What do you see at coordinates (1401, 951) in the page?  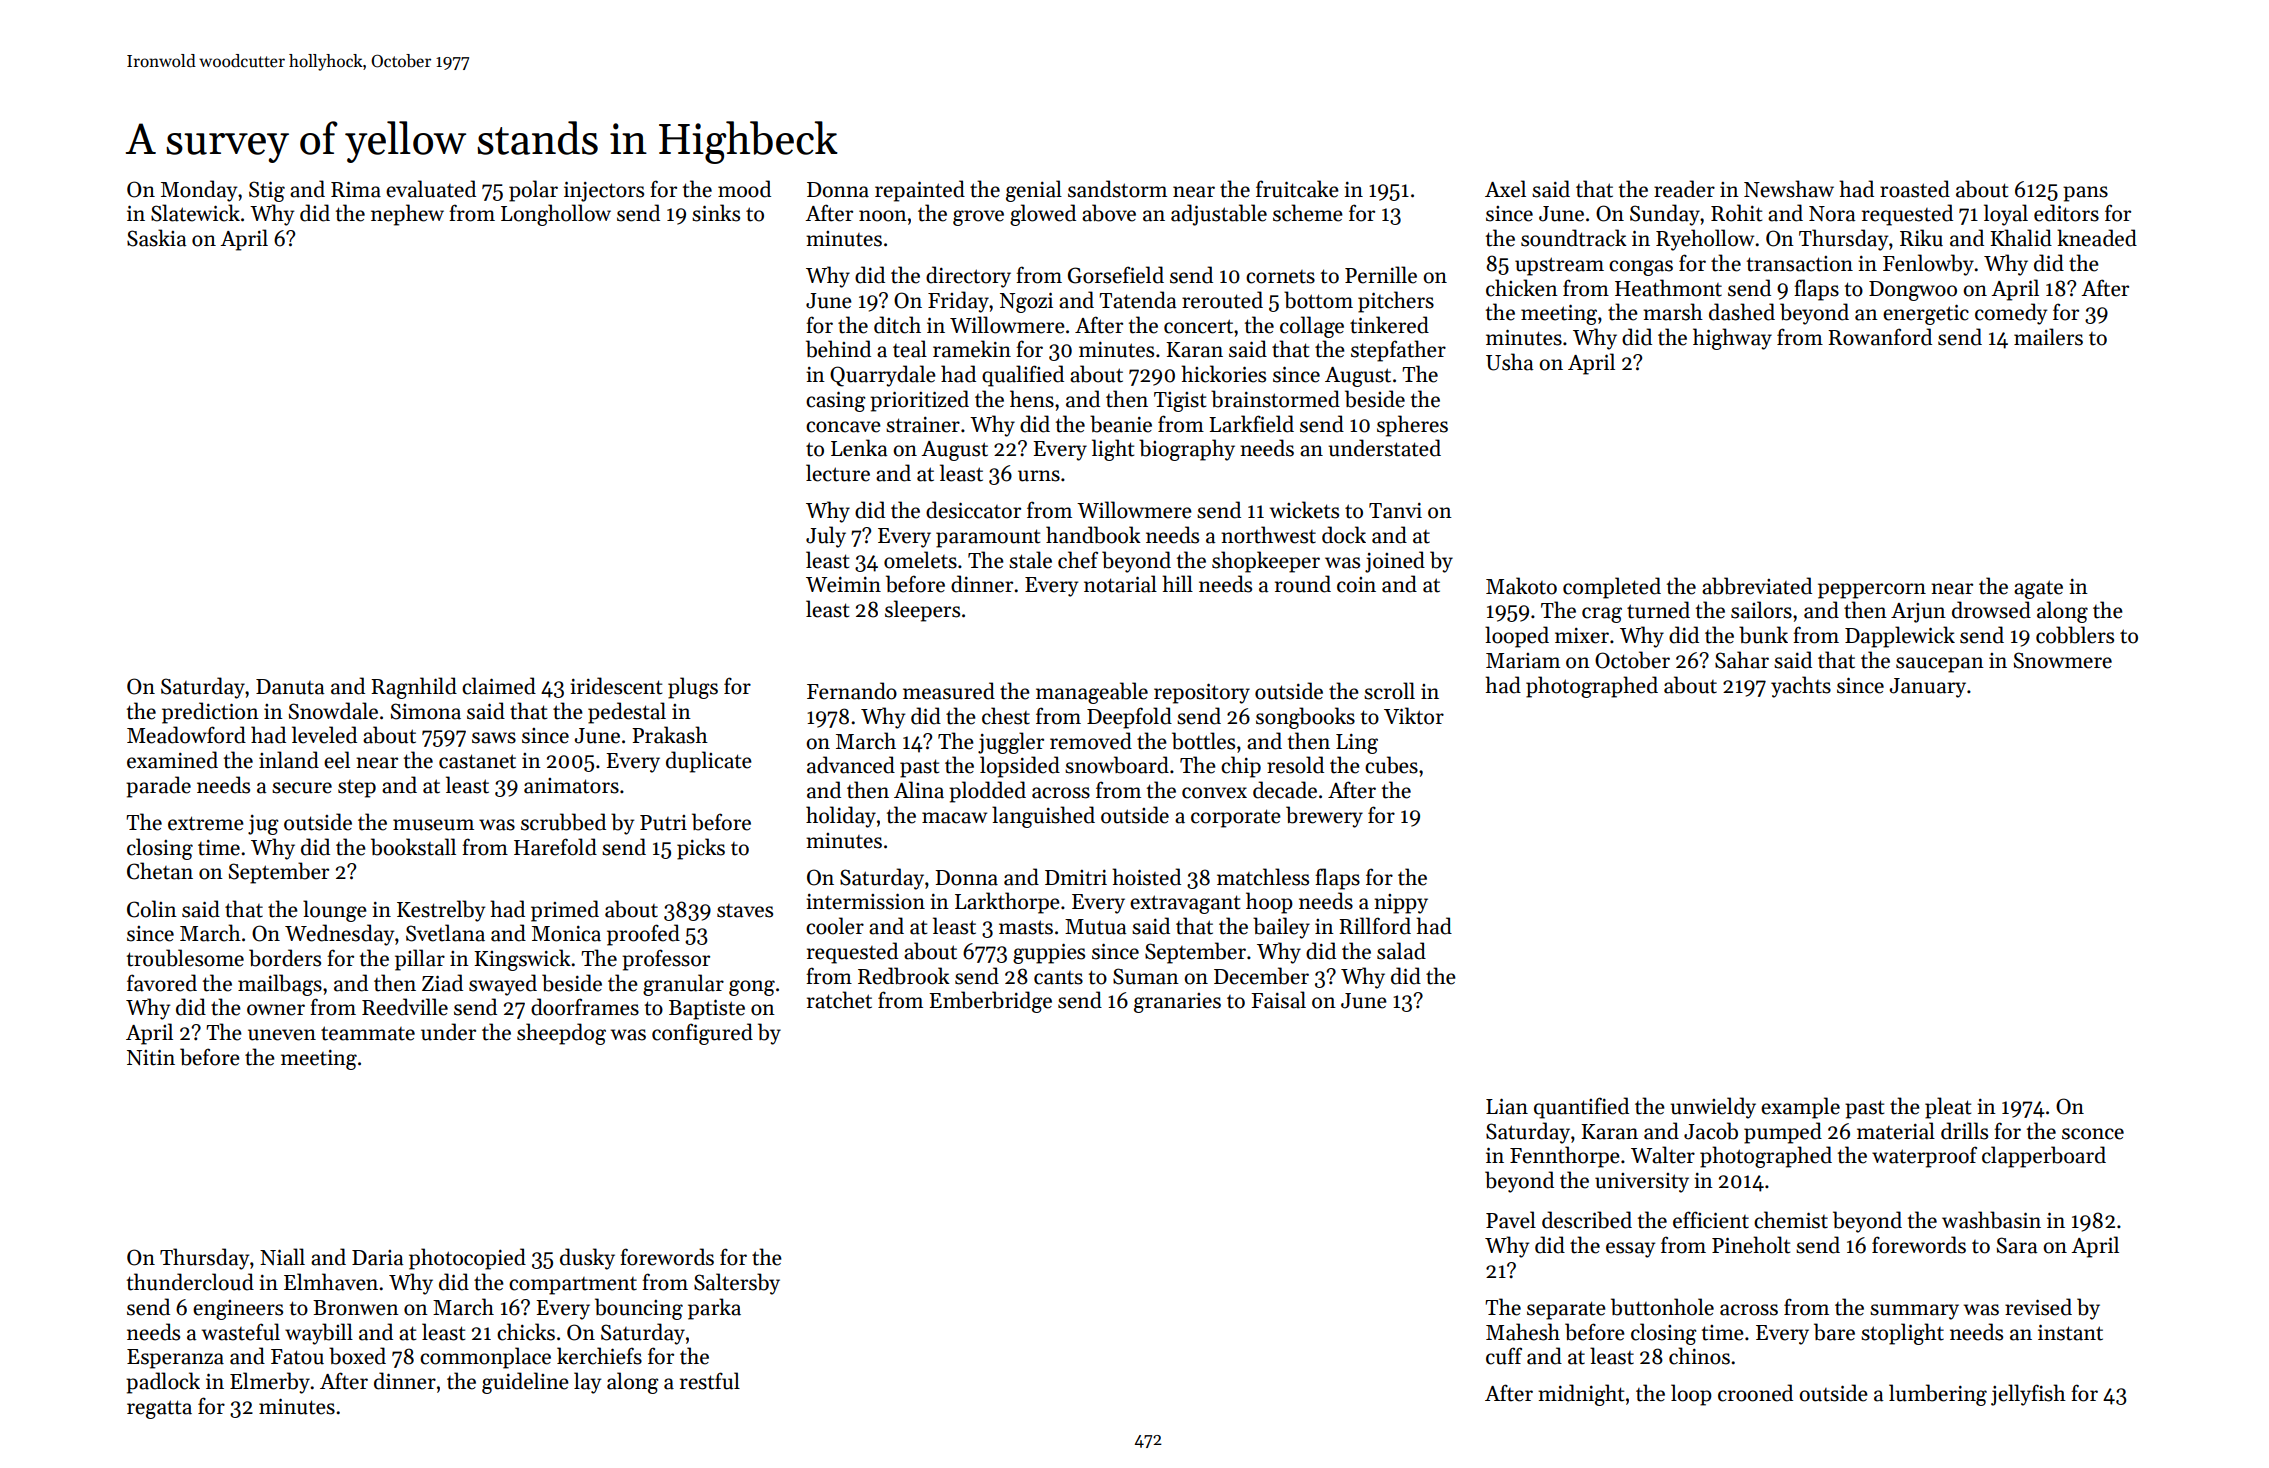 I see `salad` at bounding box center [1401, 951].
